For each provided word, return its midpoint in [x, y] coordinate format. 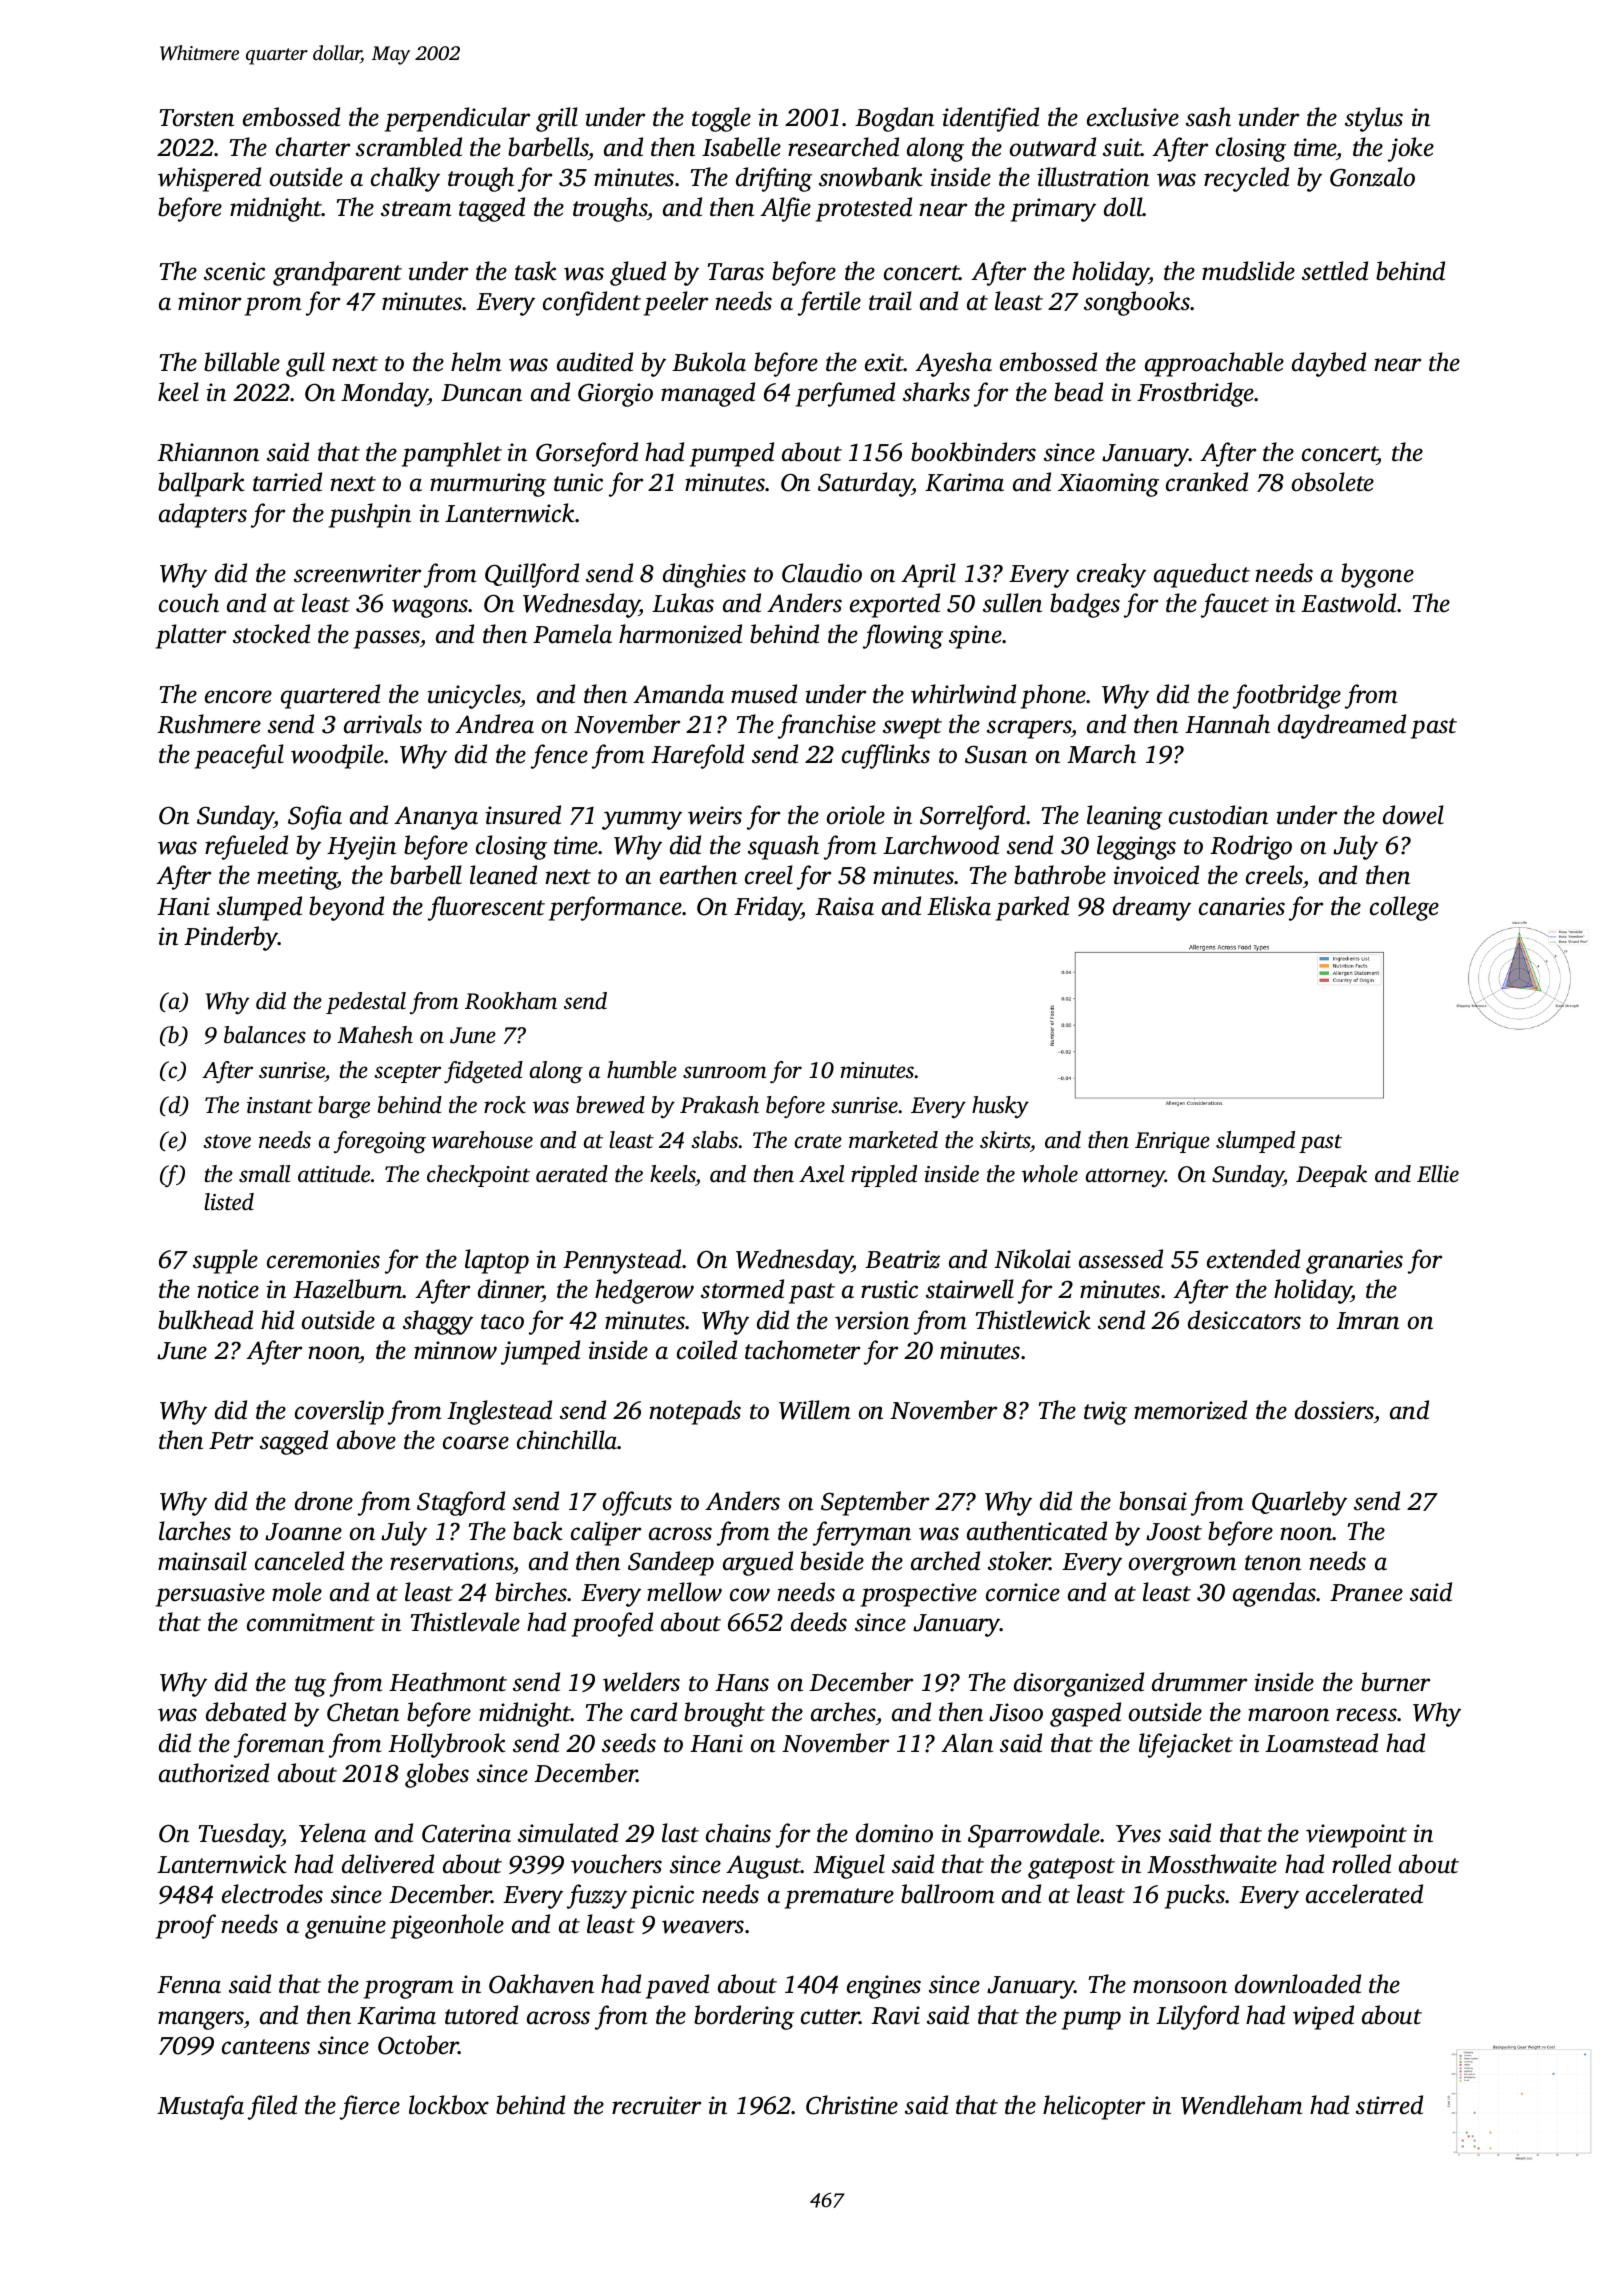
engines [884, 1987]
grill [557, 119]
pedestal [366, 1003]
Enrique [1172, 1142]
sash [1208, 117]
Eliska [959, 906]
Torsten [197, 118]
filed [272, 2107]
